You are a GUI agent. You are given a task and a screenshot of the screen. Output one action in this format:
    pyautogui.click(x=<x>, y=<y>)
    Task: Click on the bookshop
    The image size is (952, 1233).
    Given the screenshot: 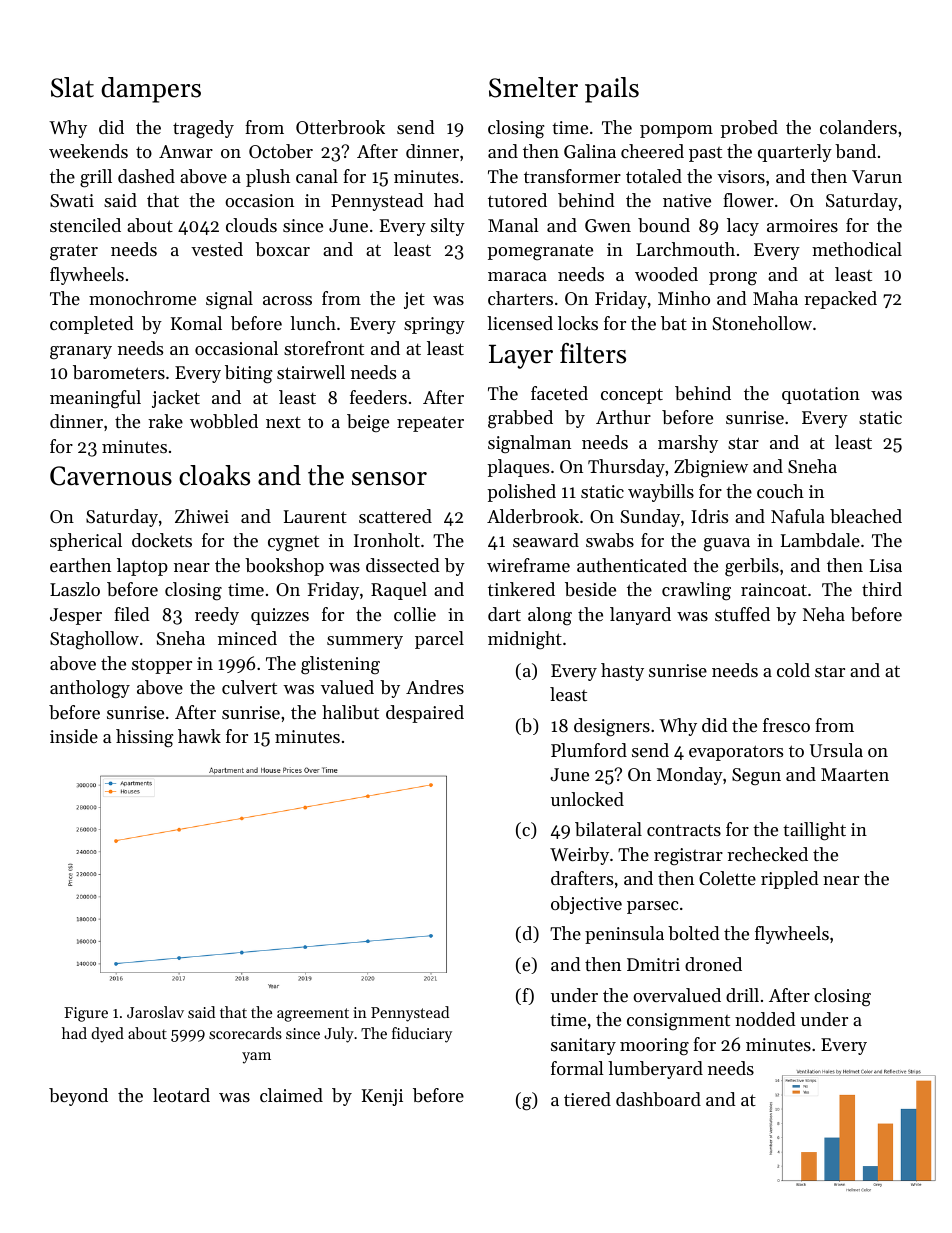 What is the action you would take?
    pyautogui.click(x=284, y=567)
